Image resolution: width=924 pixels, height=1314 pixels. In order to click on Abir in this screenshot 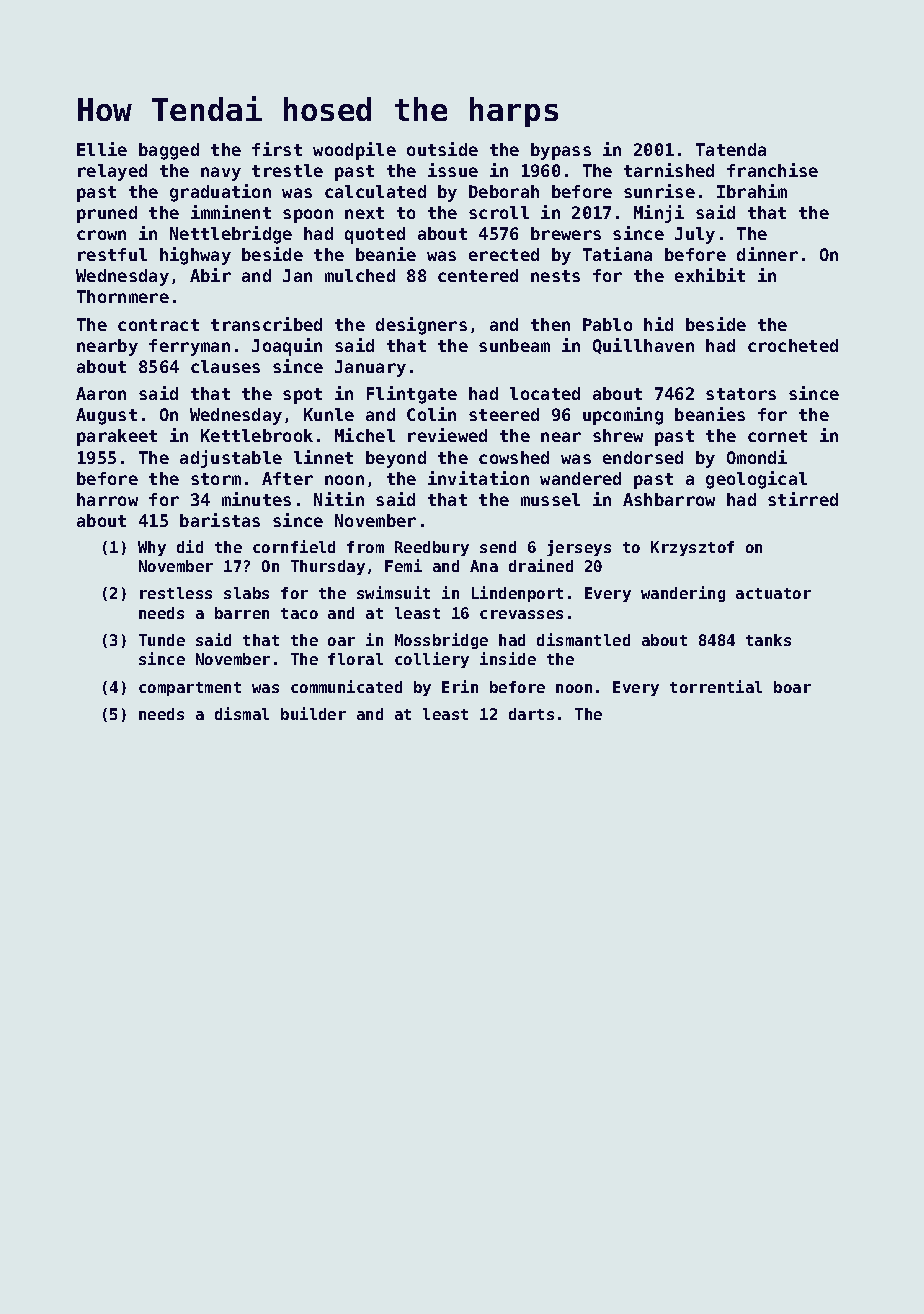, I will do `click(210, 275)`.
